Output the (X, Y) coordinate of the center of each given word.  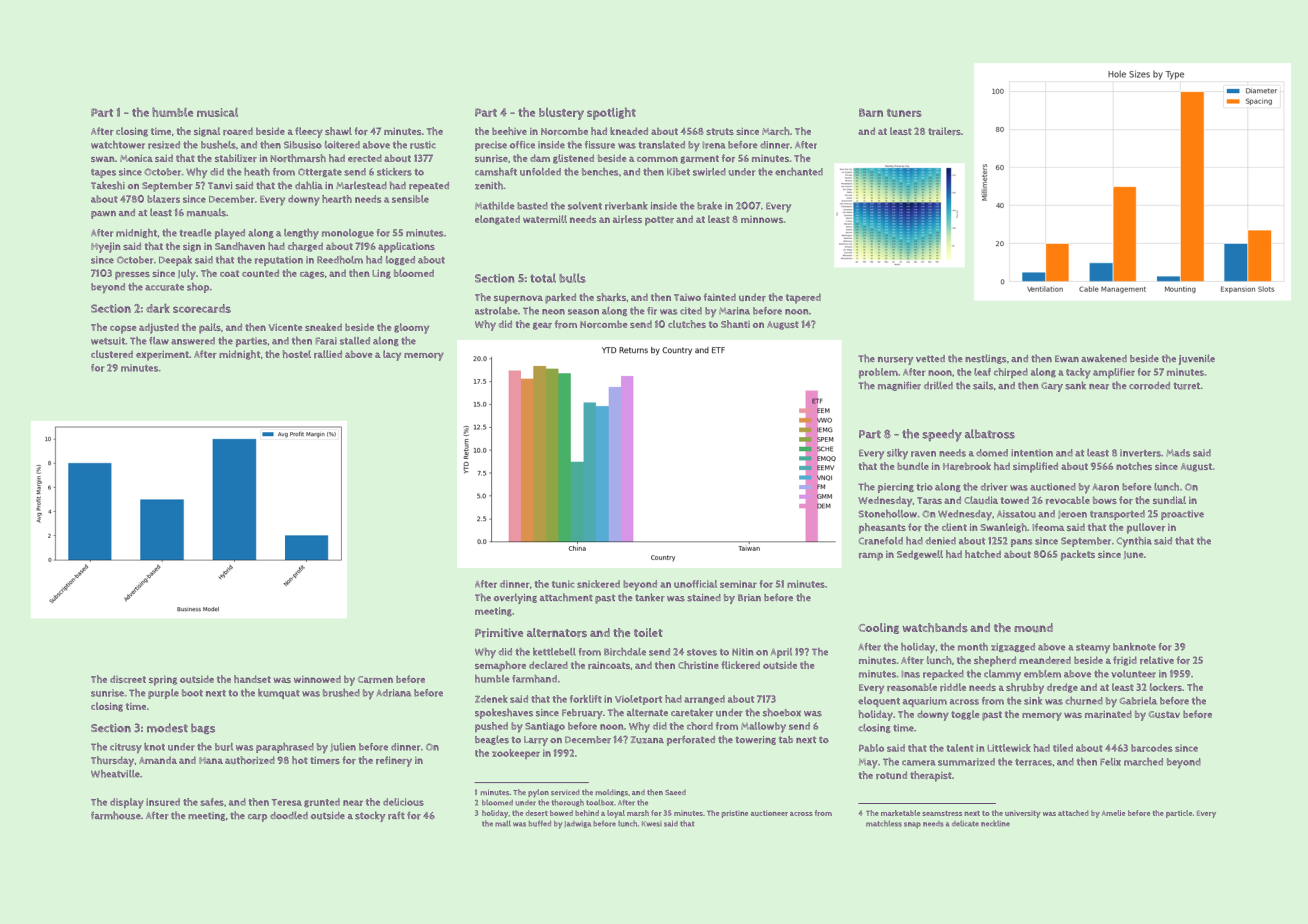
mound (1033, 627)
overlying (515, 598)
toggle (965, 715)
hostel (297, 354)
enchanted (799, 172)
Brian (749, 598)
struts (720, 132)
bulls (572, 278)
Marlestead (361, 186)
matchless (884, 823)
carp (257, 818)
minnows (762, 219)
